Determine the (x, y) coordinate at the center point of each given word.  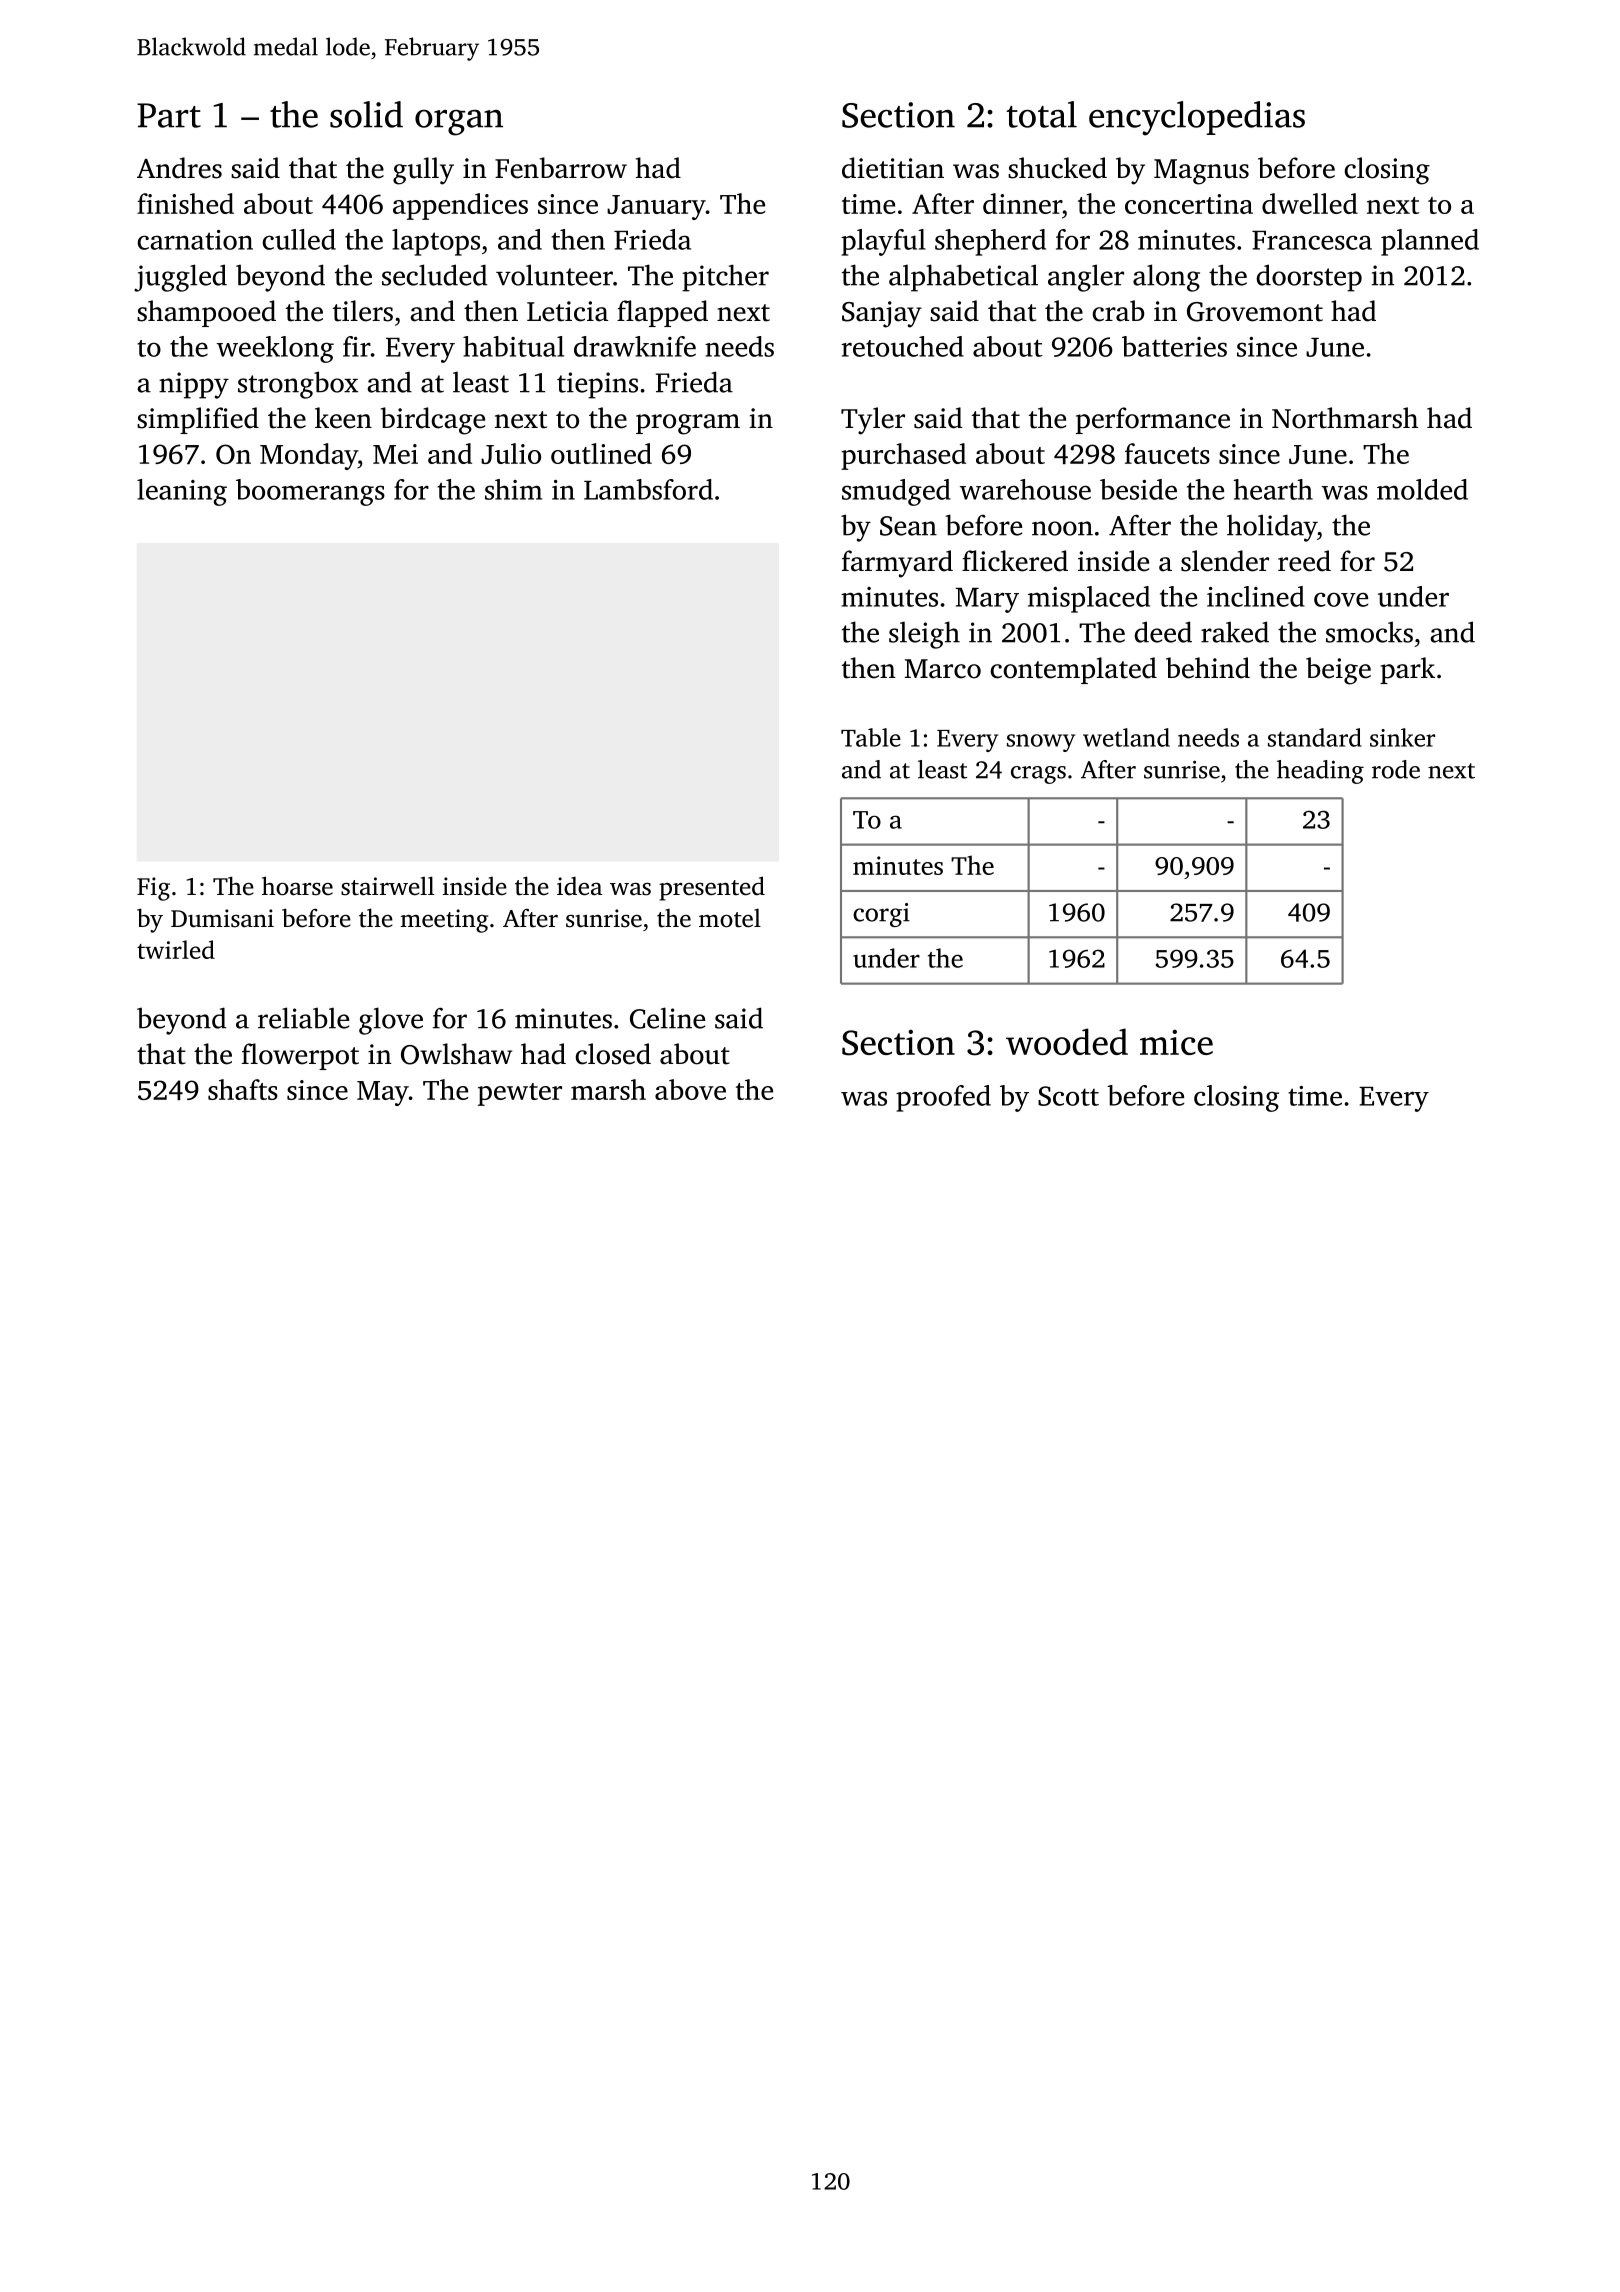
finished (185, 203)
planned (1430, 242)
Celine (667, 1018)
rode (1396, 769)
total (1041, 114)
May (383, 1093)
